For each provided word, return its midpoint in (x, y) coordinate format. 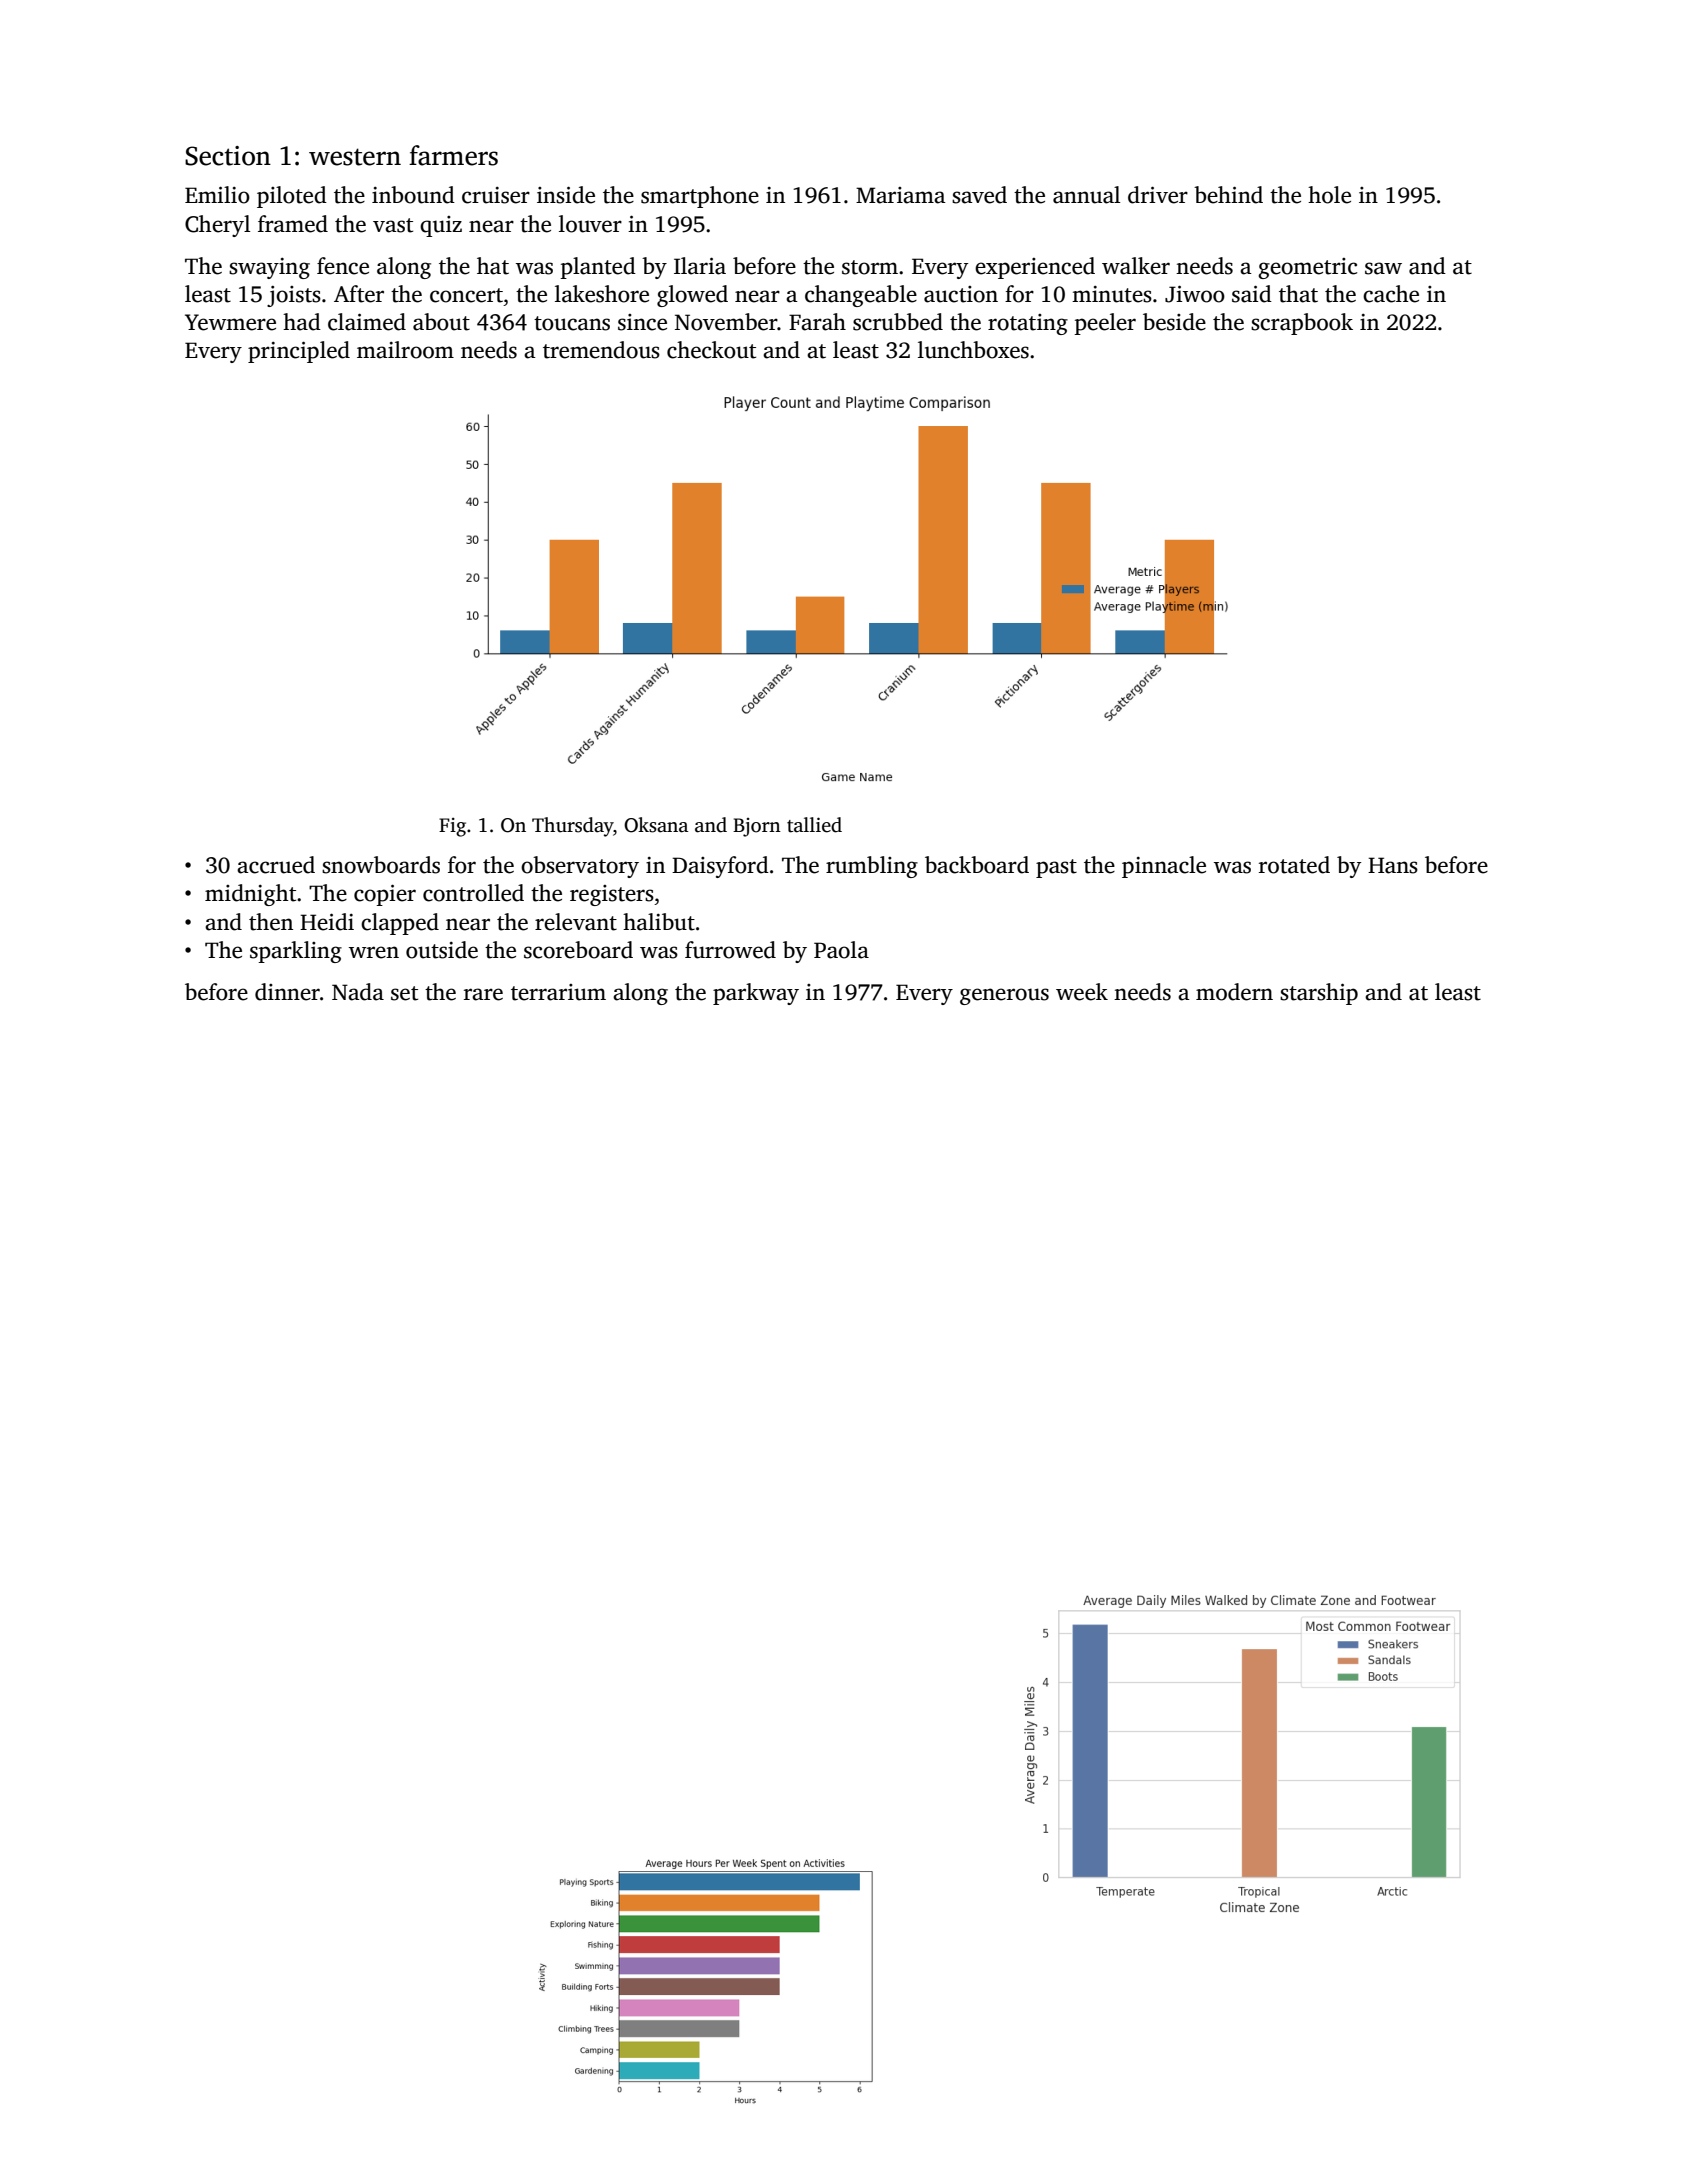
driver (1158, 195)
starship (1319, 994)
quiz (441, 226)
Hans (1393, 865)
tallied (814, 825)
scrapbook (1302, 324)
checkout (711, 350)
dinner (287, 992)
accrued (276, 865)
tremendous (601, 350)
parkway (756, 994)
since (642, 322)
